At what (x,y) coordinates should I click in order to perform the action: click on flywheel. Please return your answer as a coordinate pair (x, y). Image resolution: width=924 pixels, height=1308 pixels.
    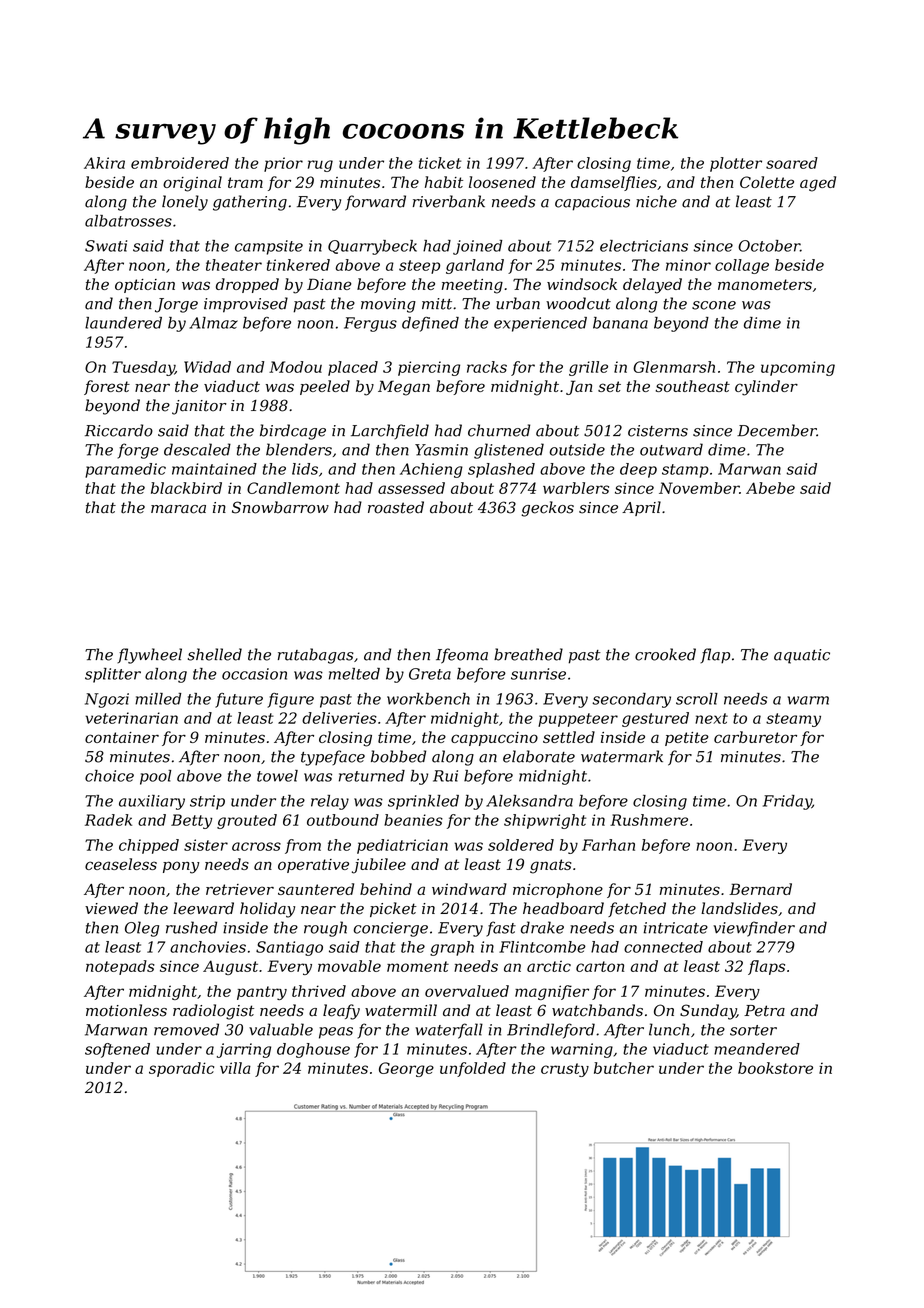
    Looking at the image, I should click on (149, 656).
